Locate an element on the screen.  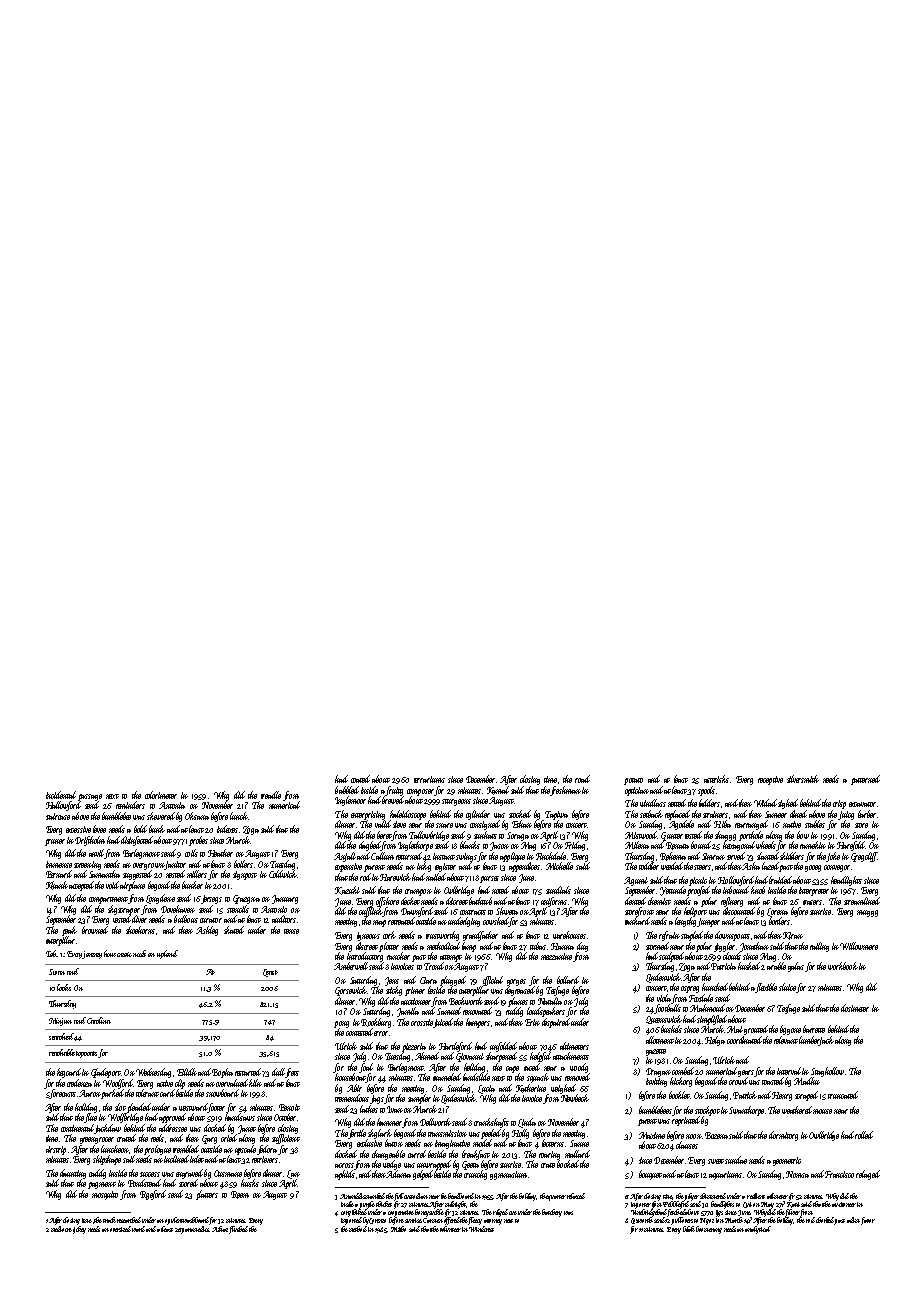
colorimeter is located at coordinates (161, 795).
